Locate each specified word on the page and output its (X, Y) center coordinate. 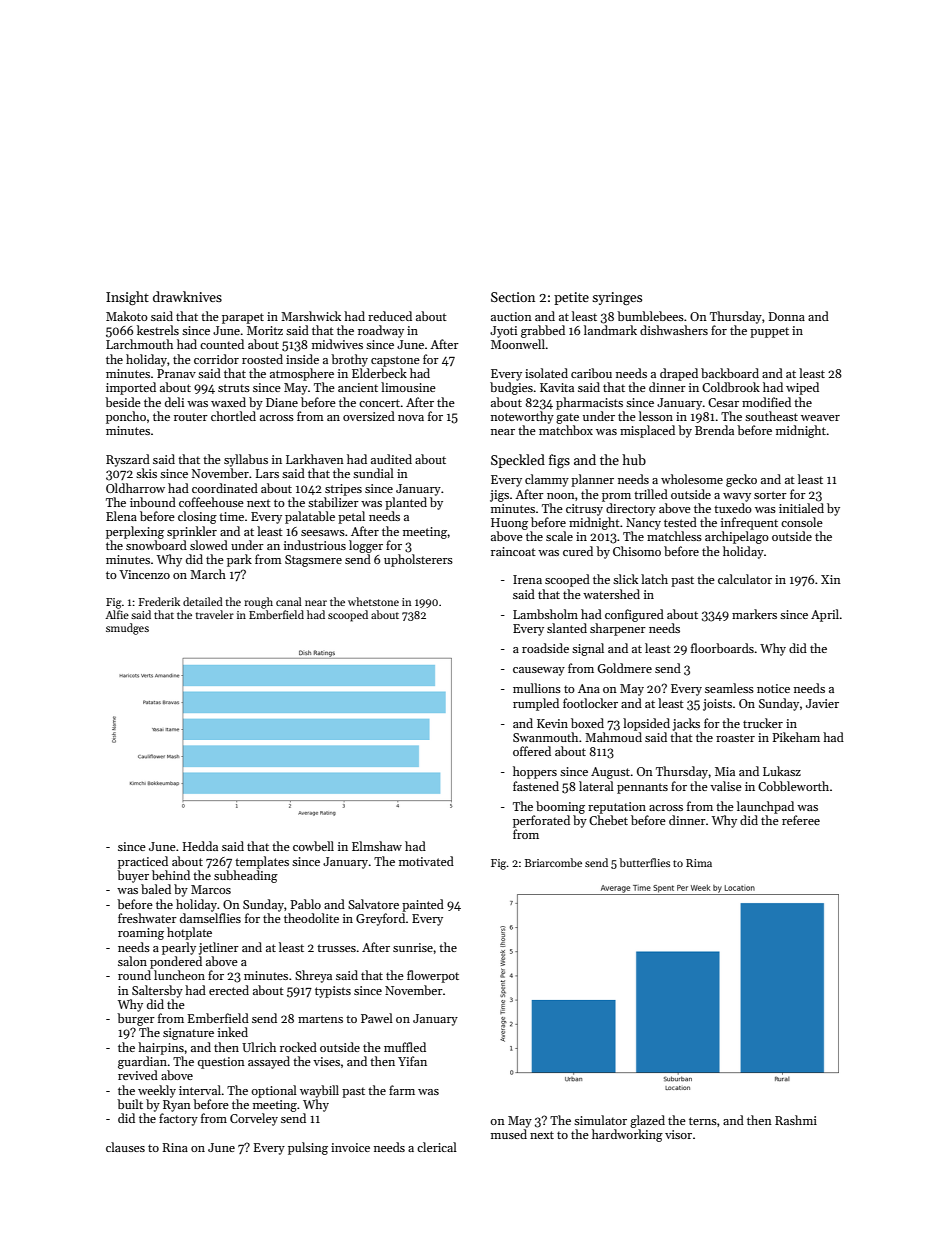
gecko (741, 480)
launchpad (765, 807)
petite (571, 298)
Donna (787, 316)
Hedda (200, 846)
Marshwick (311, 316)
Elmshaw (377, 846)
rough (258, 603)
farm (402, 1090)
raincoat (513, 551)
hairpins (161, 1048)
